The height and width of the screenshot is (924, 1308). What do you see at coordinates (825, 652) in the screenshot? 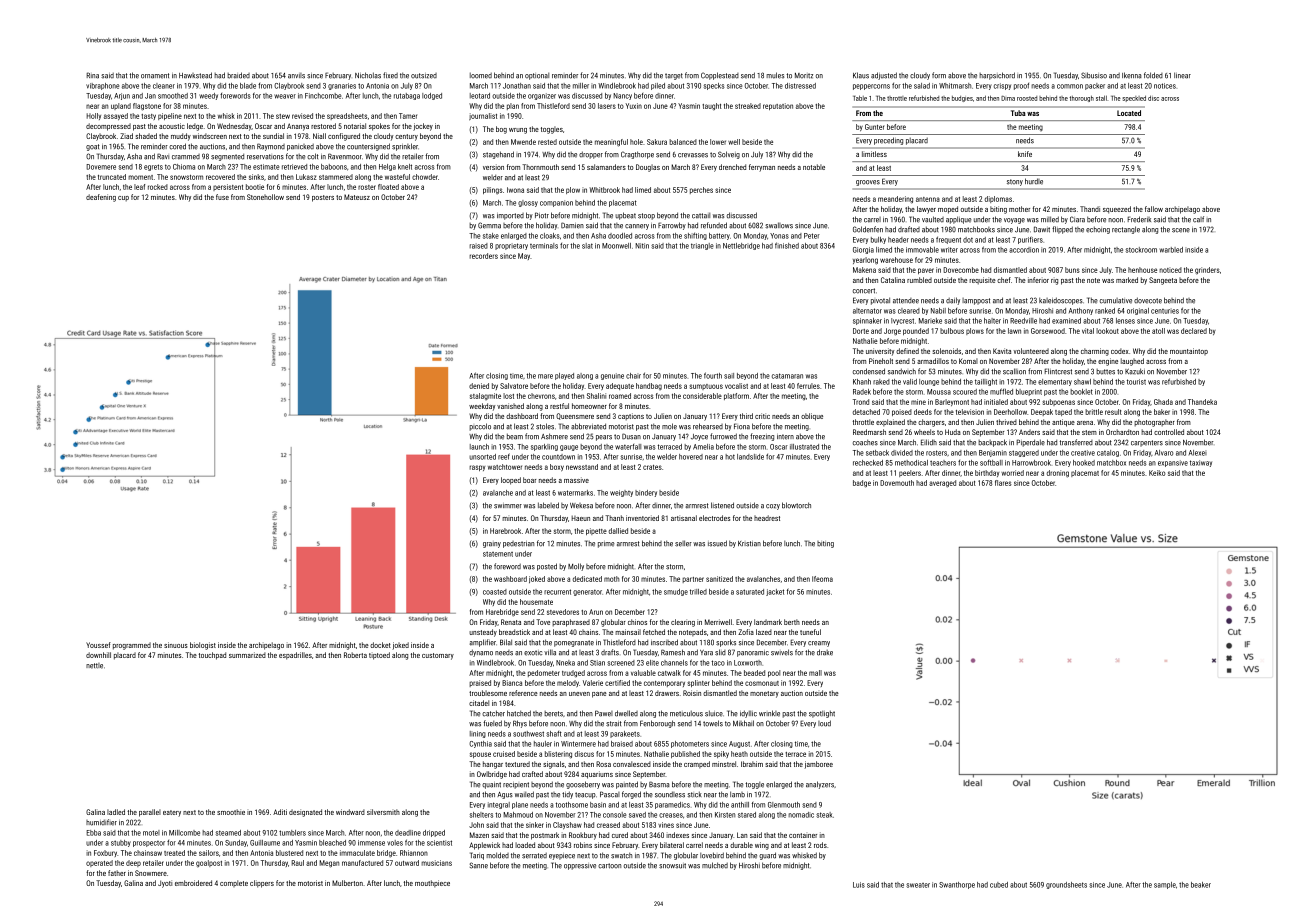
I see `drake` at bounding box center [825, 652].
